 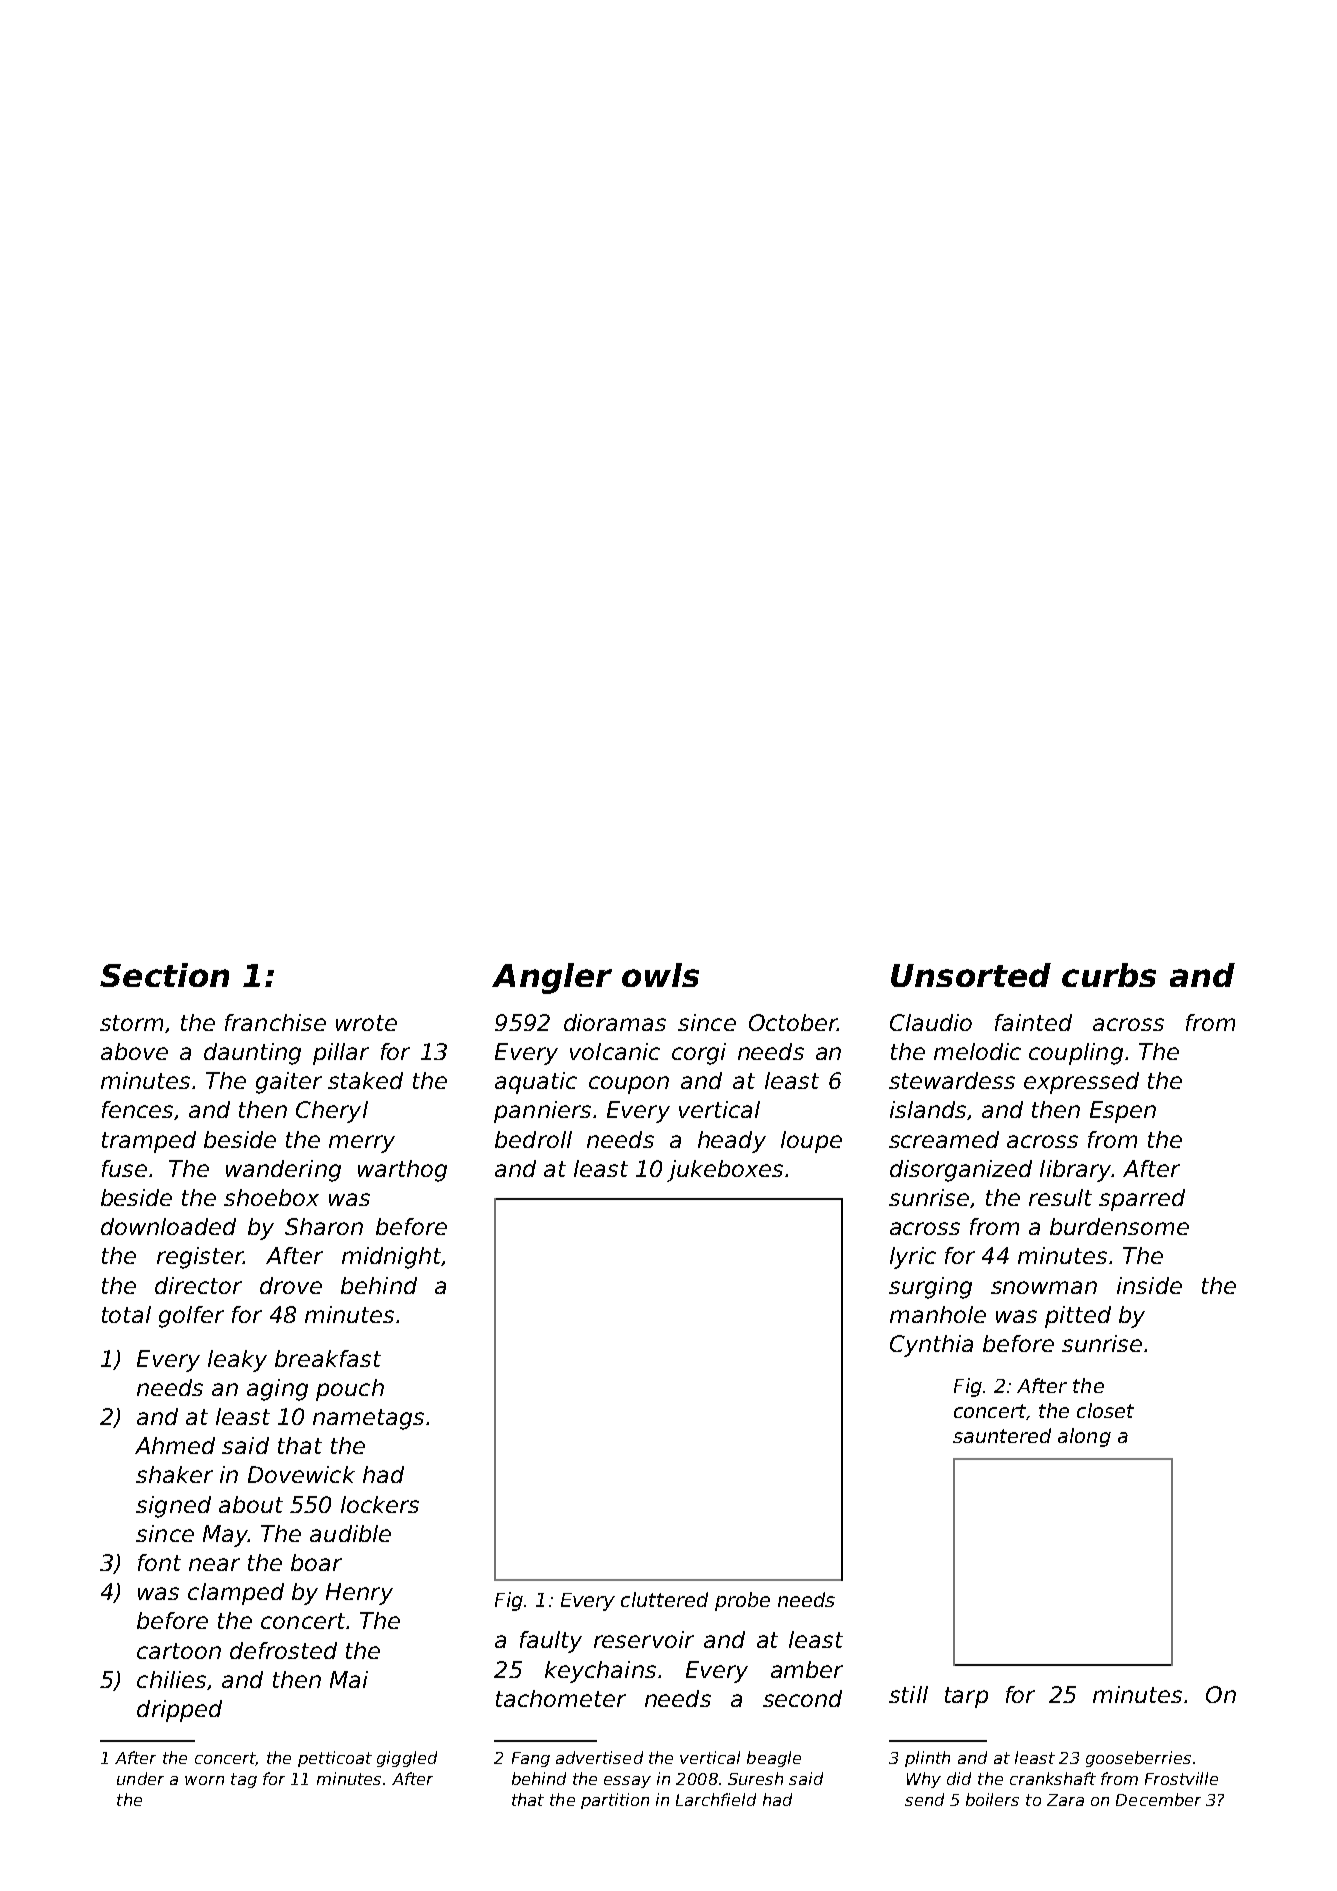 I want to click on Section, so click(x=164, y=975).
